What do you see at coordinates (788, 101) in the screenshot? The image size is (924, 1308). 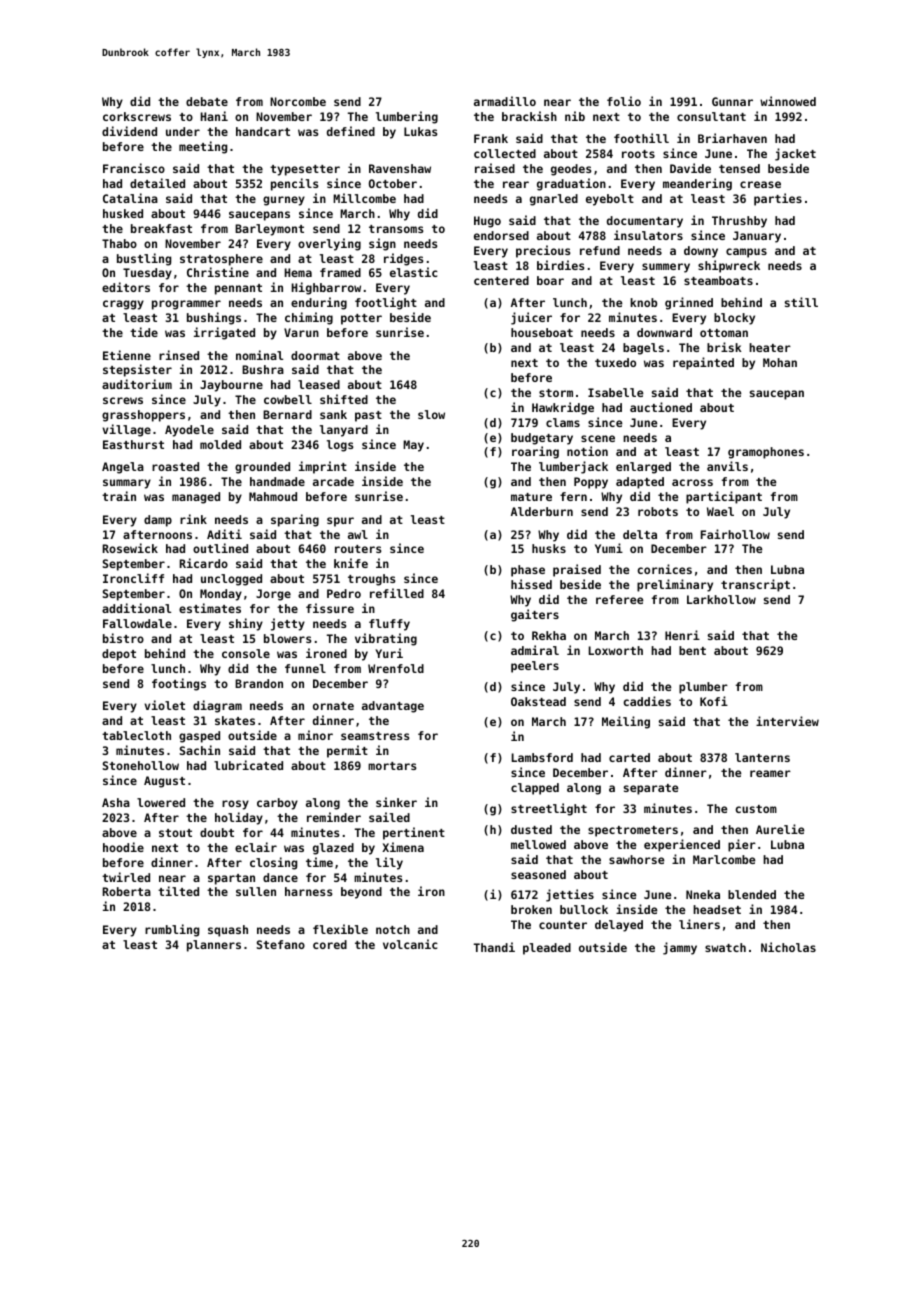 I see `winnowed` at bounding box center [788, 101].
